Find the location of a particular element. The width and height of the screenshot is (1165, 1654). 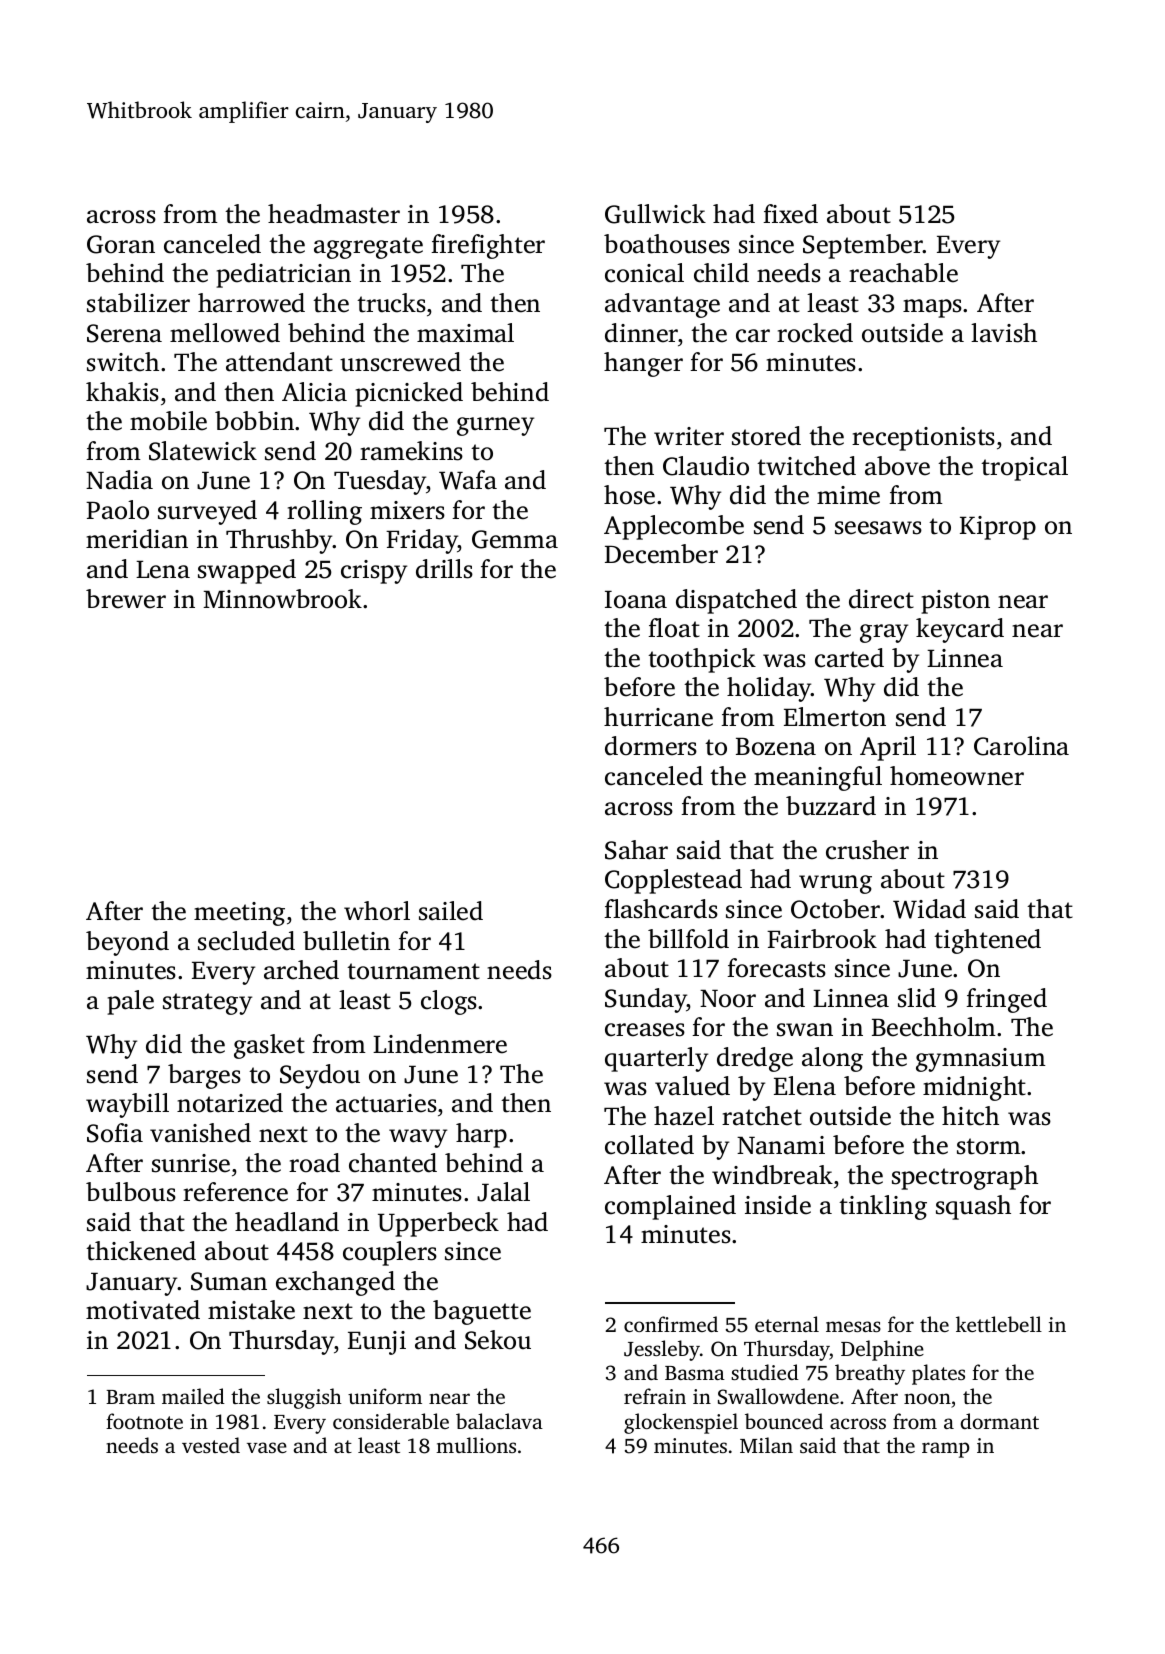

Kiprop is located at coordinates (998, 528).
